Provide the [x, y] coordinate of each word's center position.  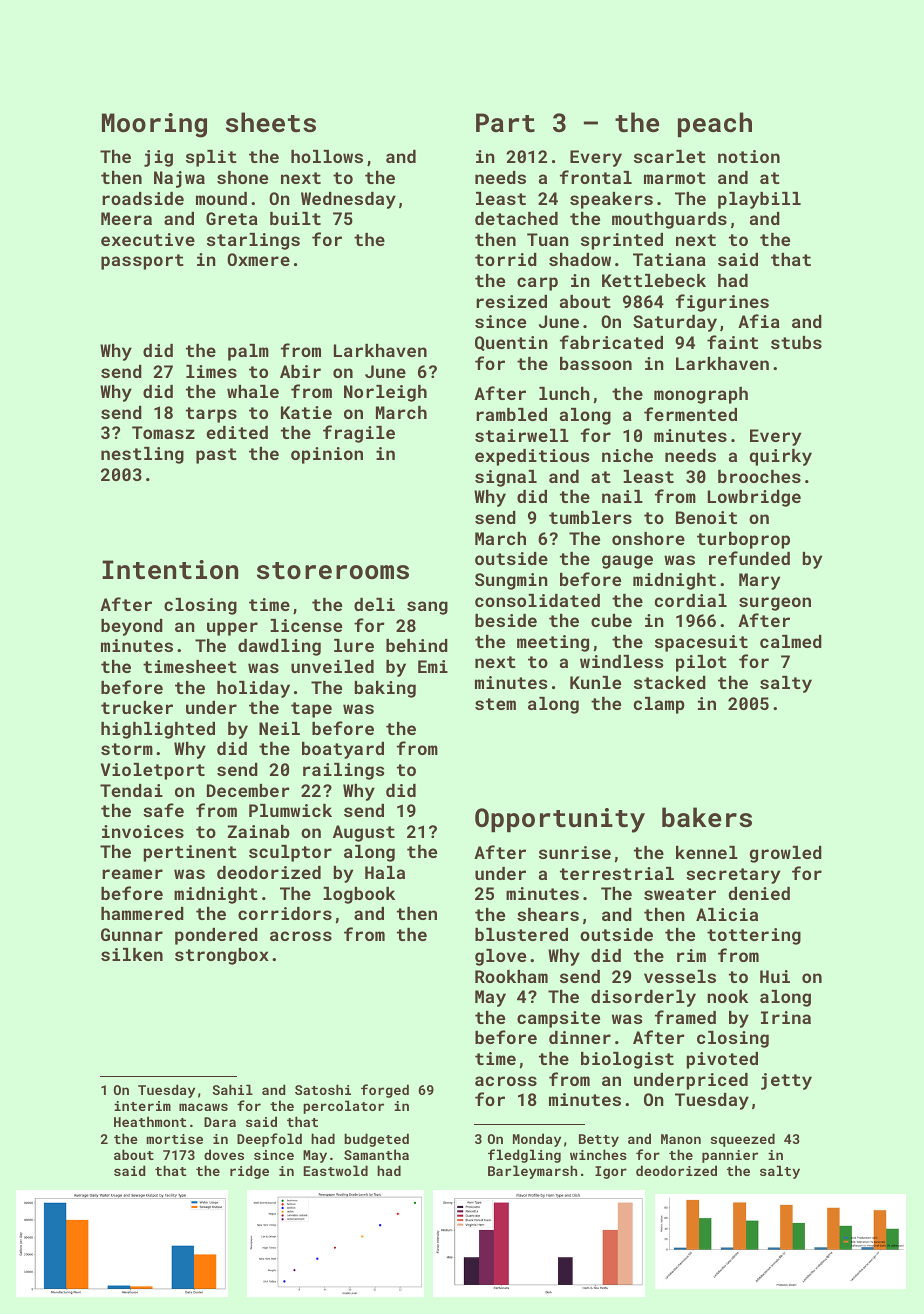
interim [142, 1106]
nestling [142, 455]
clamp [659, 705]
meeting [553, 643]
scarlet [670, 156]
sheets [271, 122]
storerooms [333, 571]
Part [505, 123]
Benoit [706, 517]
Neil [279, 728]
